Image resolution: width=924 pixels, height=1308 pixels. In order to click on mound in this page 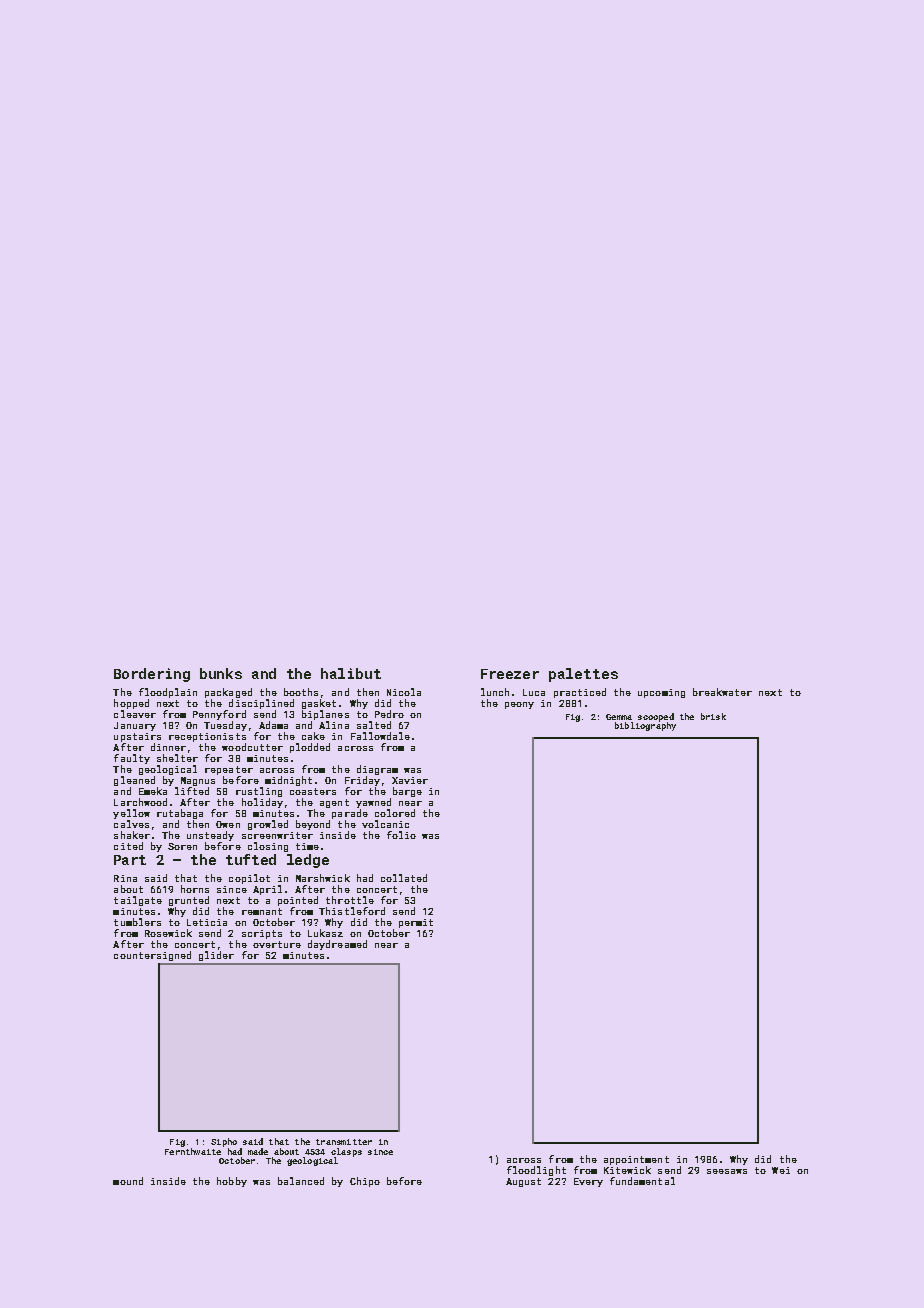, I will do `click(128, 1181)`.
